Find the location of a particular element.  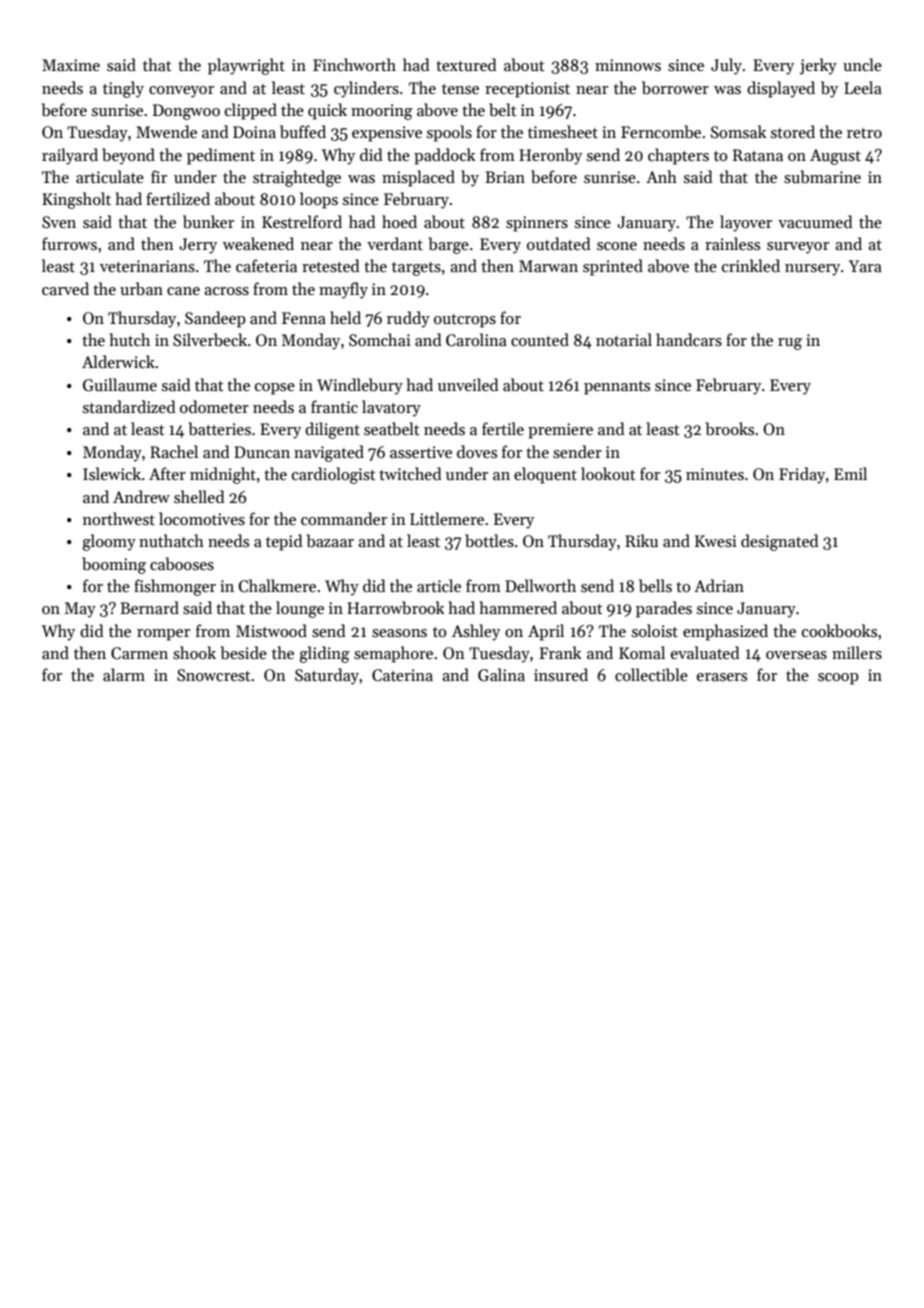

counted is located at coordinates (540, 339).
